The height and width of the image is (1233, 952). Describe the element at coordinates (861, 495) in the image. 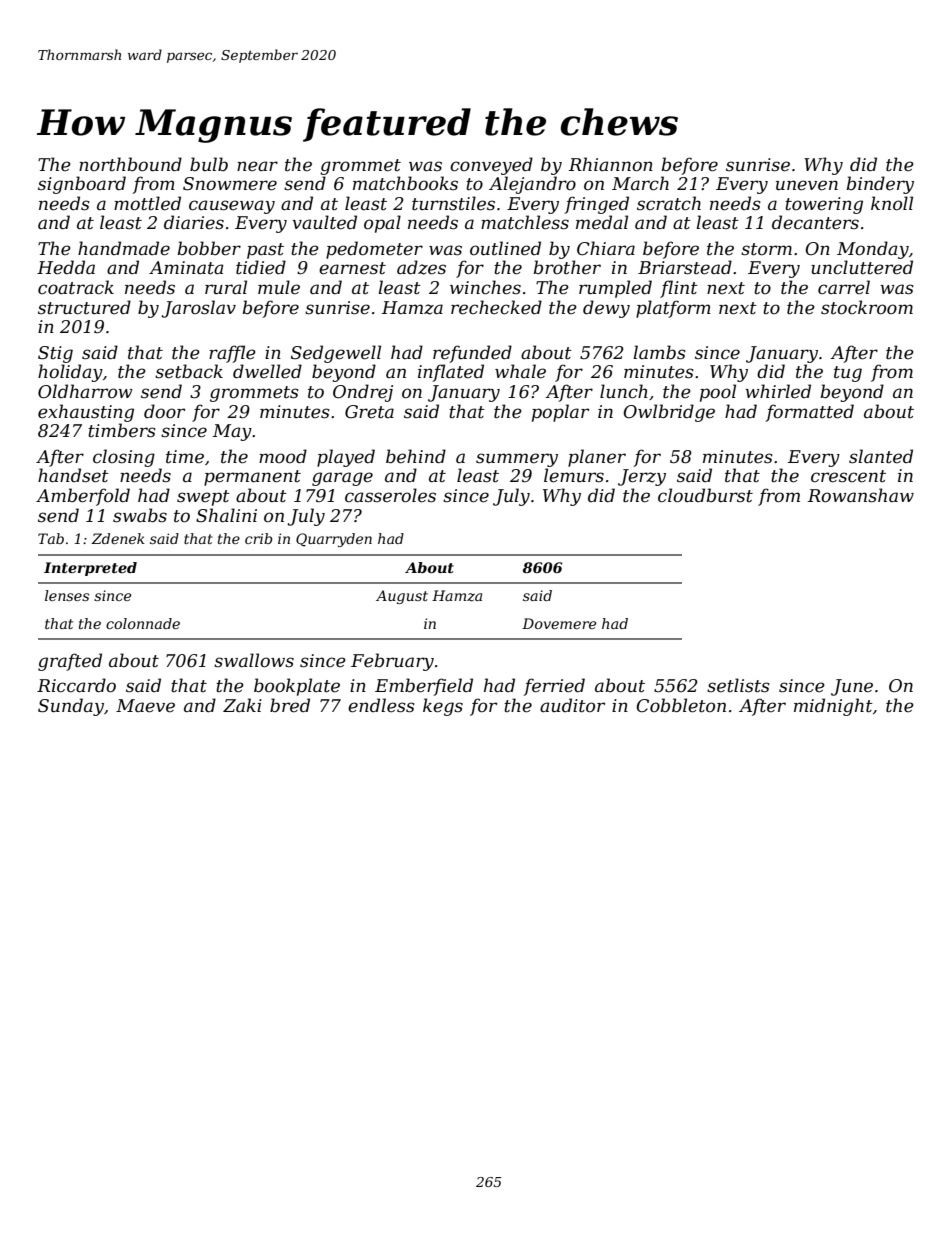

I see `Rowanshaw` at that location.
